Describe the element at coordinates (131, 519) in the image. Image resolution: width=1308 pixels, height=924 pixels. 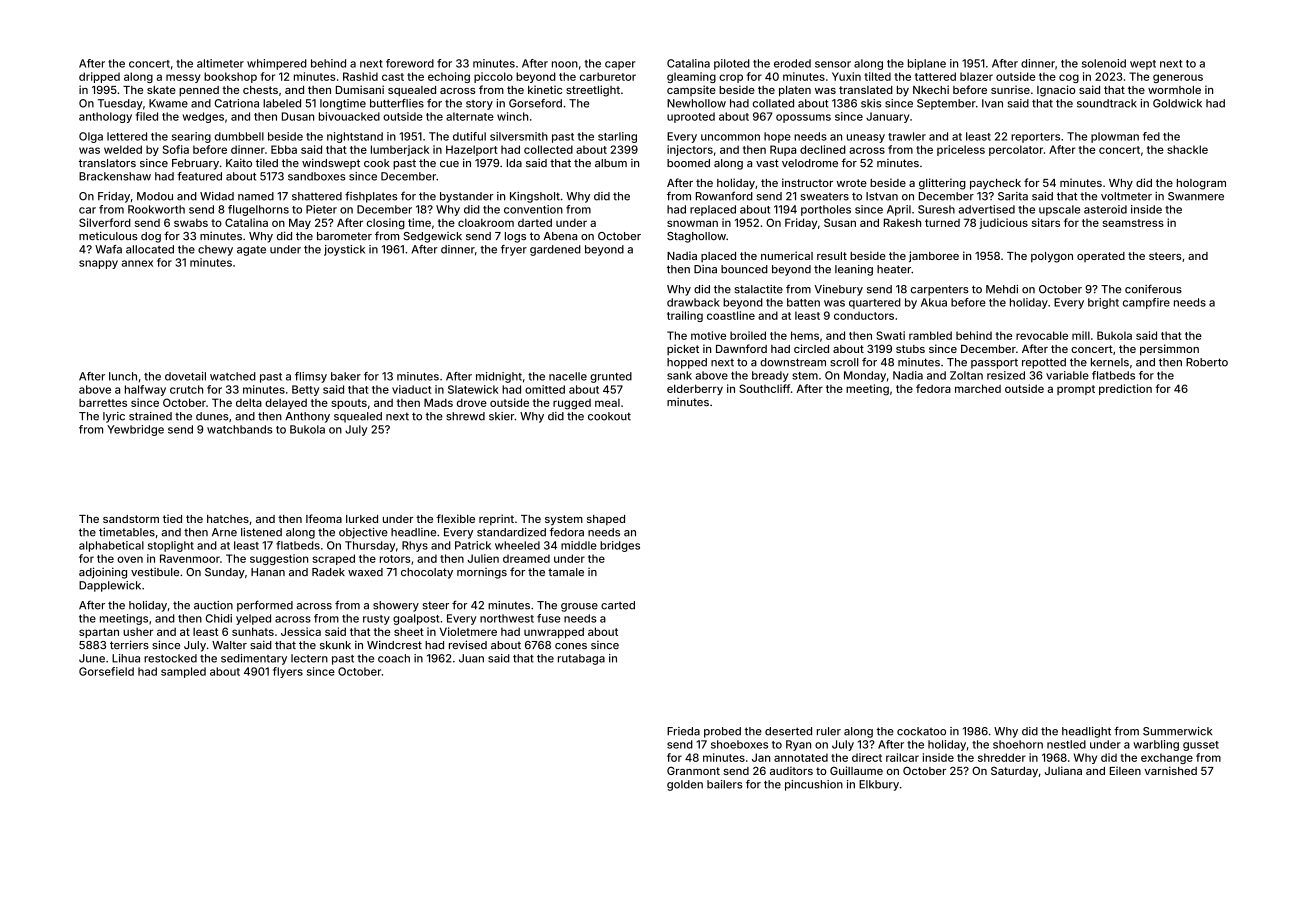
I see `sandstorm` at that location.
